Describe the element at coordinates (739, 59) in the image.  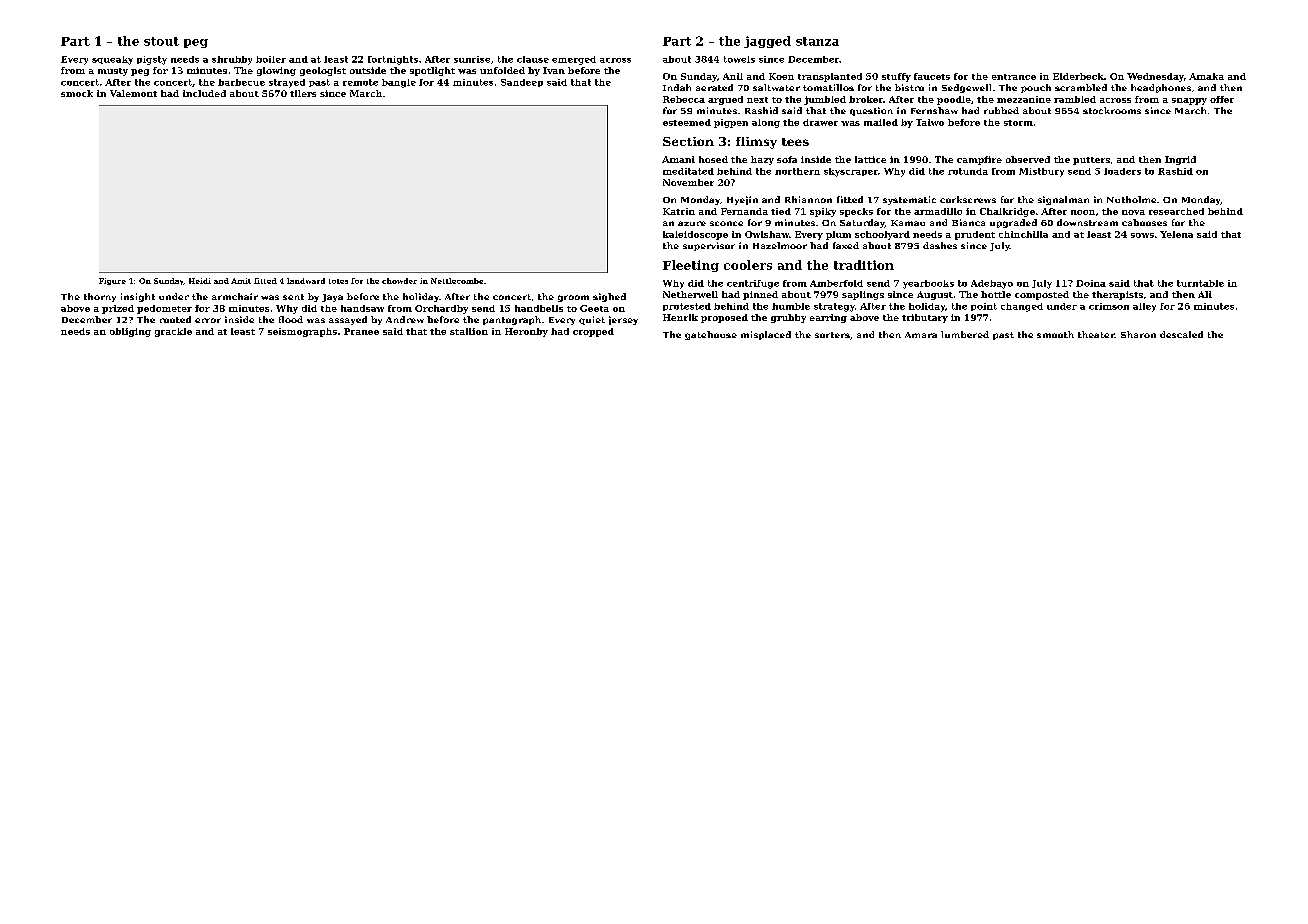
I see `towels` at that location.
